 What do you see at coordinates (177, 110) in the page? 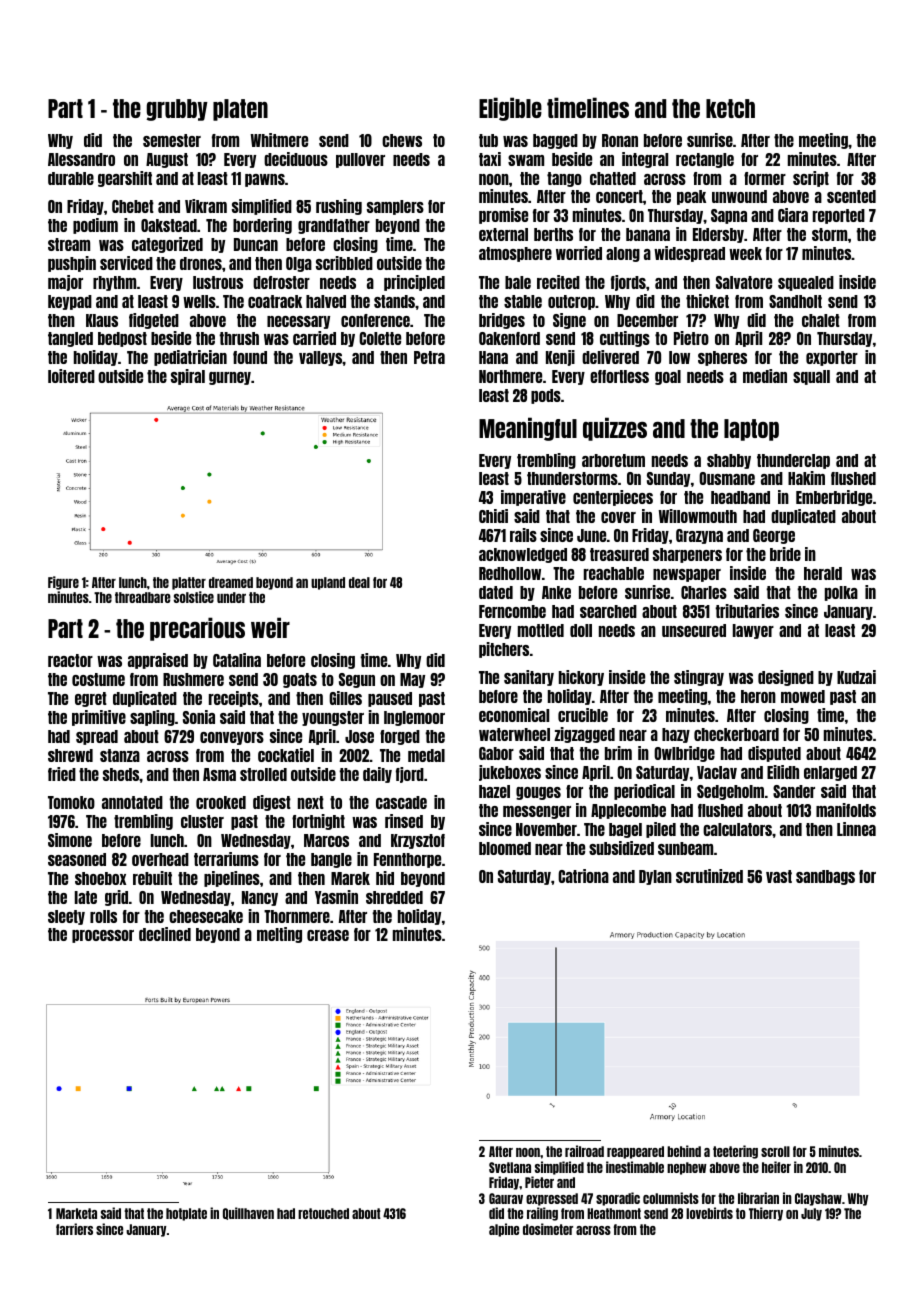
I see `grubby` at bounding box center [177, 110].
